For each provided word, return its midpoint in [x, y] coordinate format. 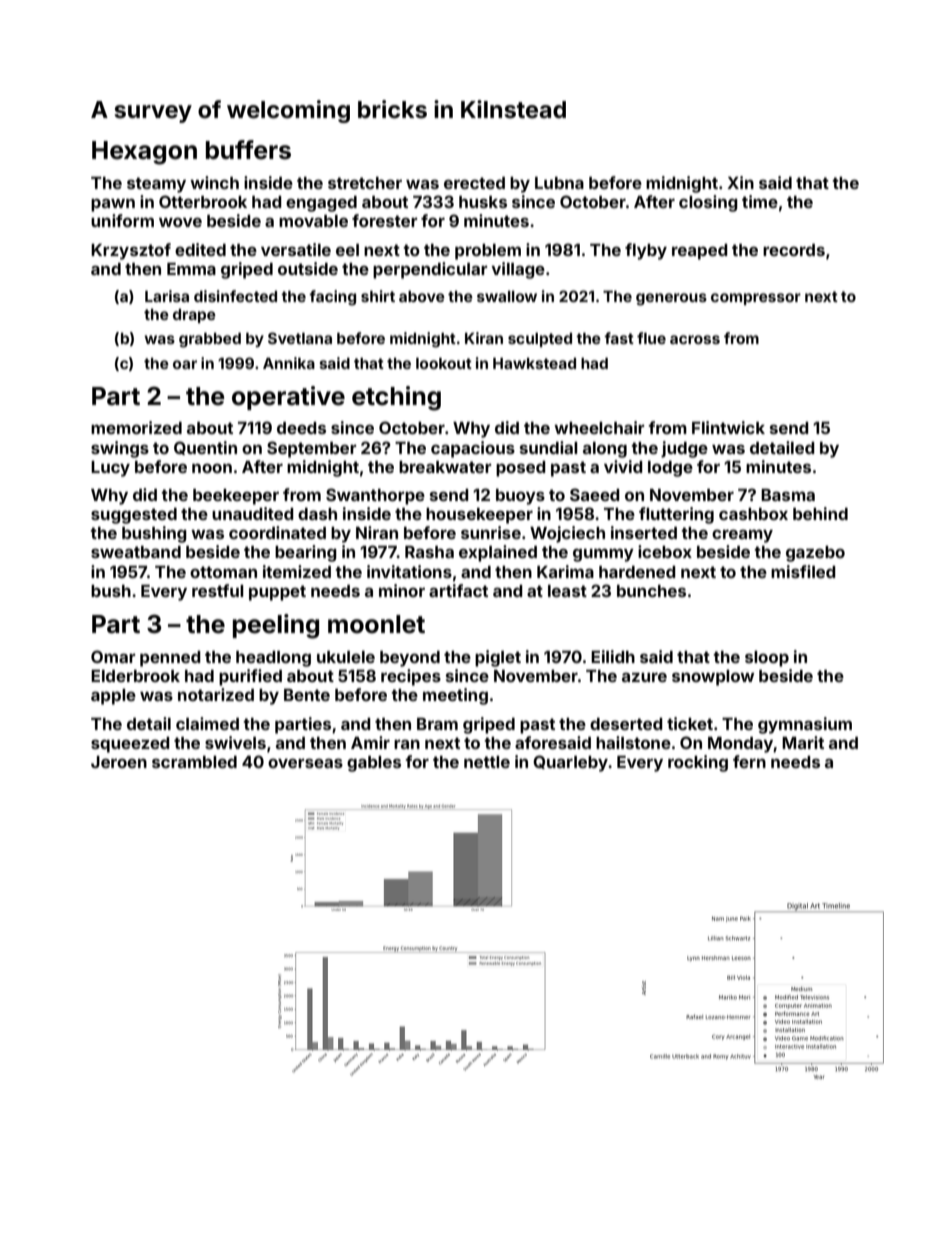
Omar [113, 656]
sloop [767, 659]
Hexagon [144, 153]
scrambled [194, 762]
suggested [134, 516]
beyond [410, 659]
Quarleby [570, 763]
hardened [637, 572]
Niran [377, 532]
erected [474, 183]
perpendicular [430, 270]
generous [671, 299]
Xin [740, 182]
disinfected [235, 296]
